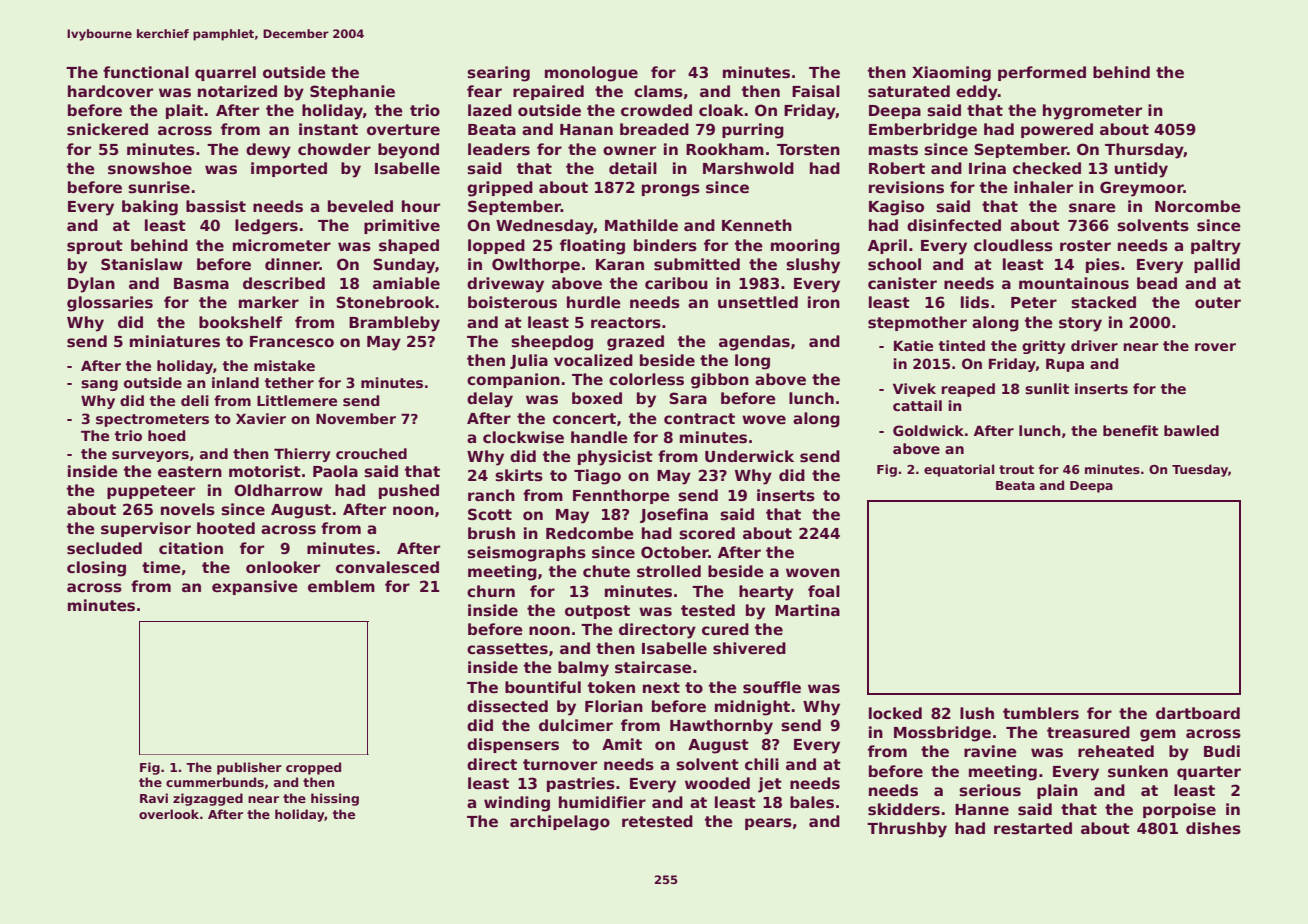 This image has width=1308, height=924. I want to click on chute, so click(606, 571).
